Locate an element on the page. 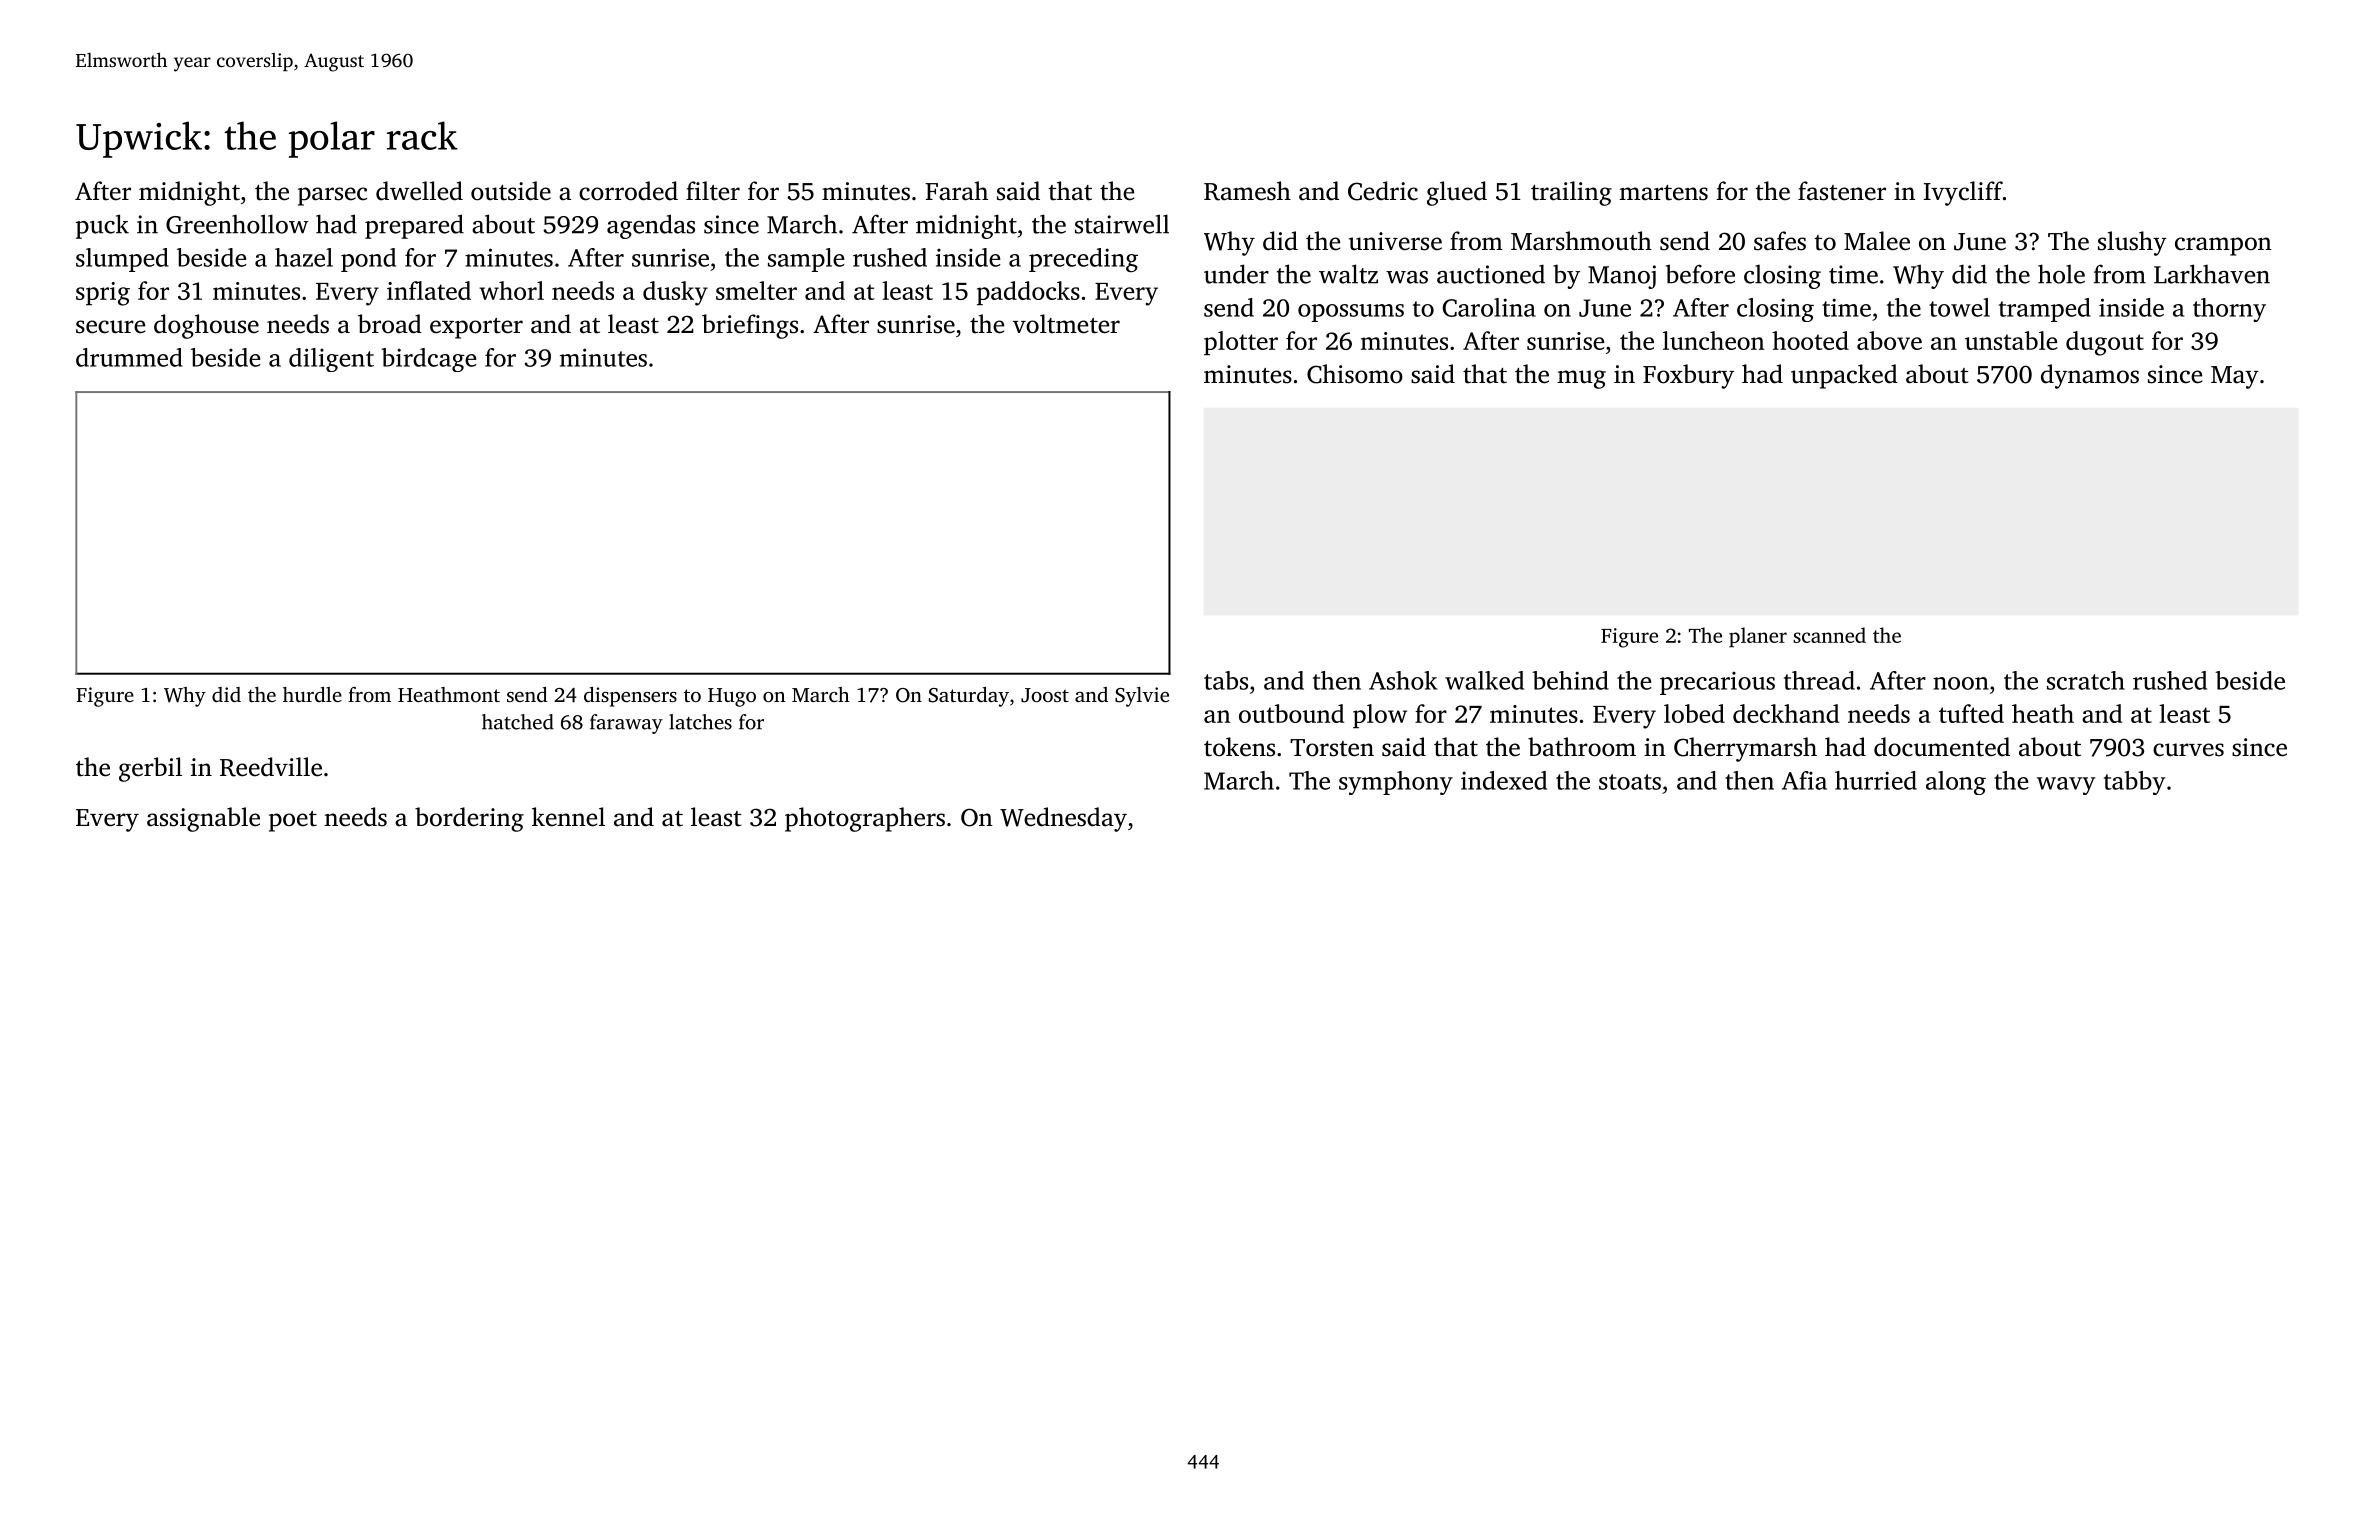 This page has width=2374, height=1536. Carolina is located at coordinates (1489, 307).
